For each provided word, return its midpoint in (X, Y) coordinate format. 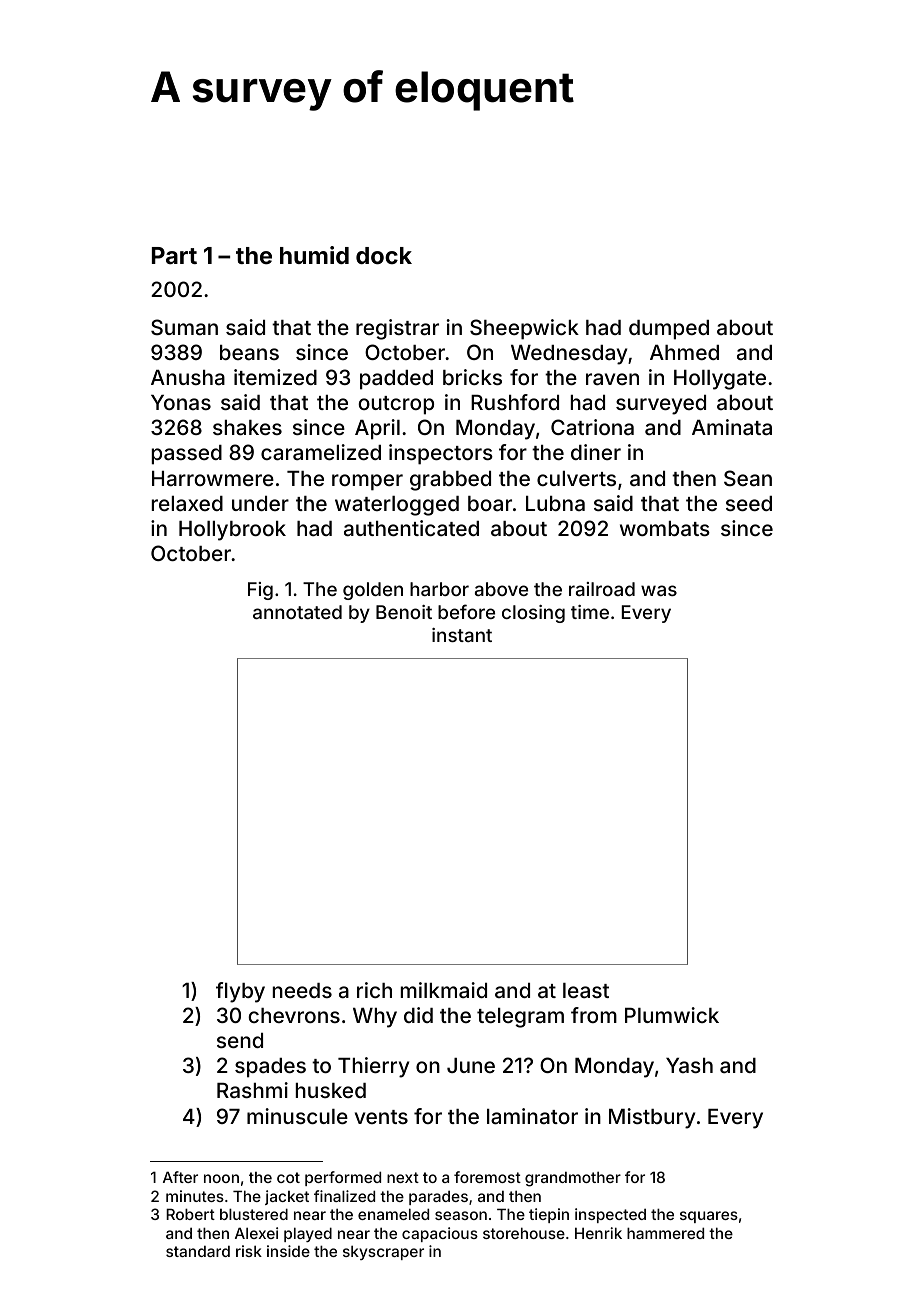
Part (174, 255)
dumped (669, 330)
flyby (240, 992)
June (471, 1065)
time (590, 612)
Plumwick (672, 1015)
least (586, 990)
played (308, 1234)
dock (384, 255)
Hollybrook (232, 531)
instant (462, 635)
